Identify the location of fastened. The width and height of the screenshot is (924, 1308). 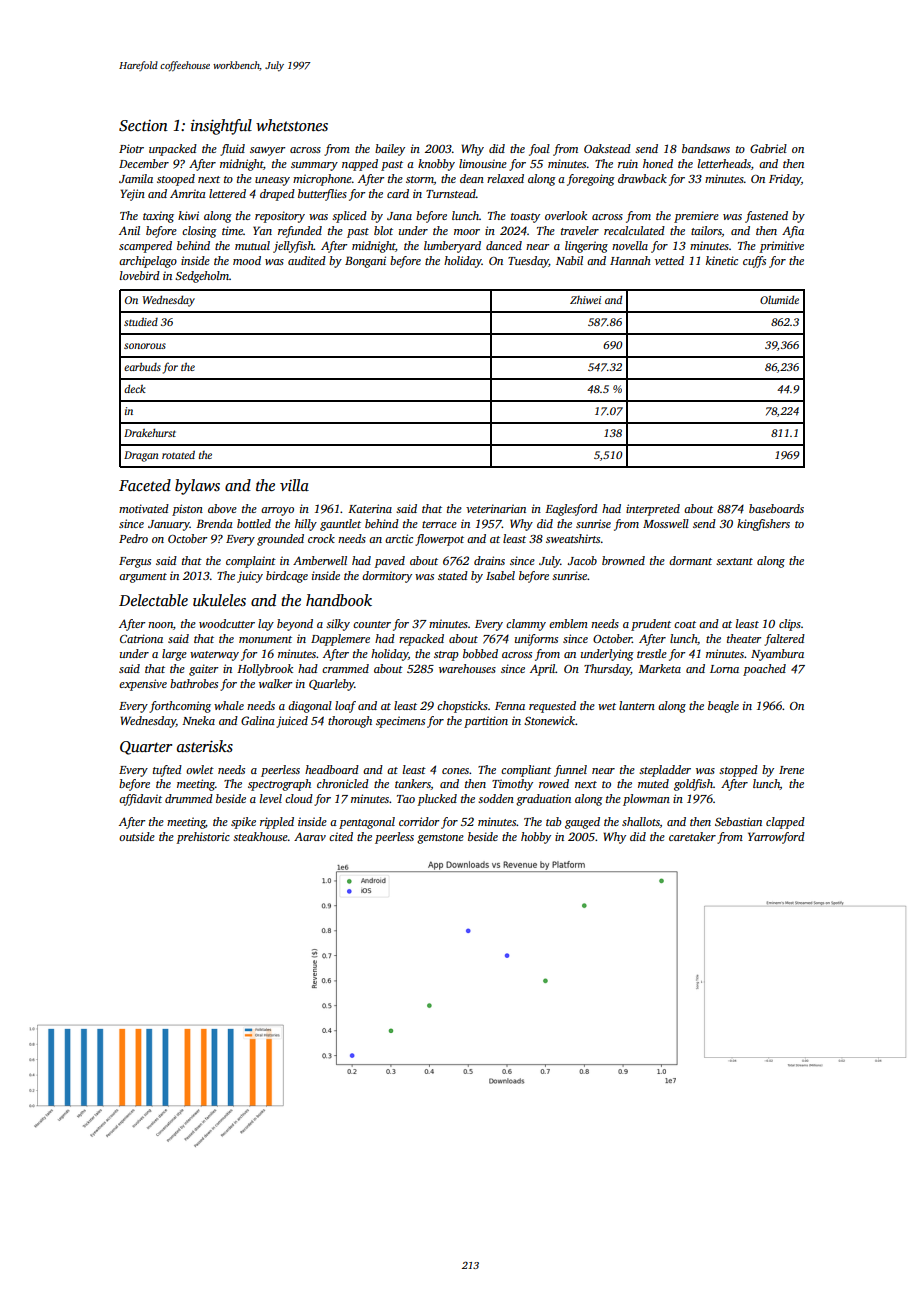
(766, 217).
